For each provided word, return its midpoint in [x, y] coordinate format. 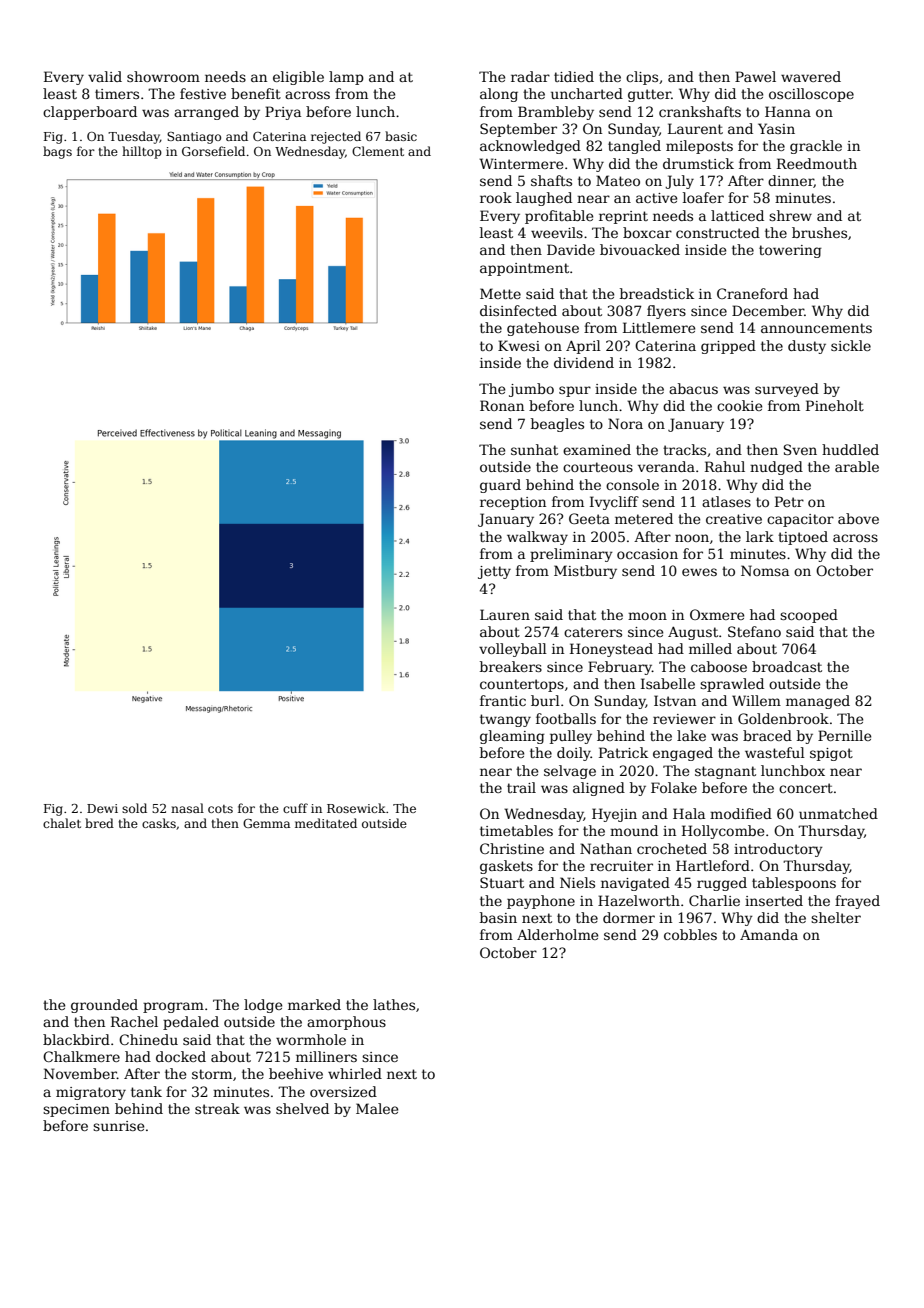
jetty [494, 572]
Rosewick [356, 808]
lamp [346, 78]
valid [105, 76]
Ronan [502, 405]
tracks [684, 449]
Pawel [755, 76]
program [173, 1007]
